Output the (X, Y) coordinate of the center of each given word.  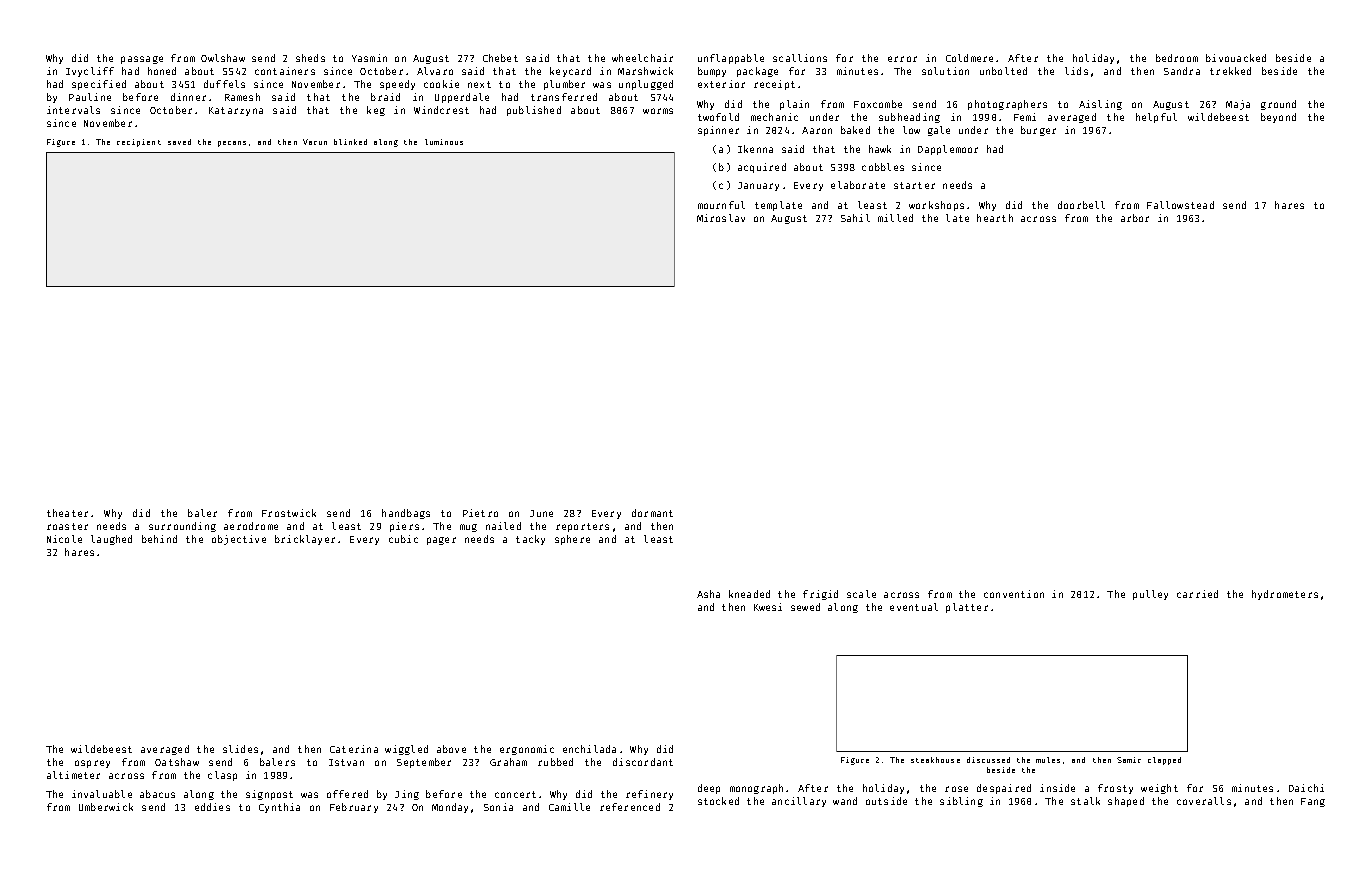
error (902, 59)
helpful (1156, 118)
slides (240, 749)
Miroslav (721, 218)
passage (142, 60)
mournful (721, 205)
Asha (708, 594)
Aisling (1100, 105)
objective (239, 540)
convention (1014, 594)
